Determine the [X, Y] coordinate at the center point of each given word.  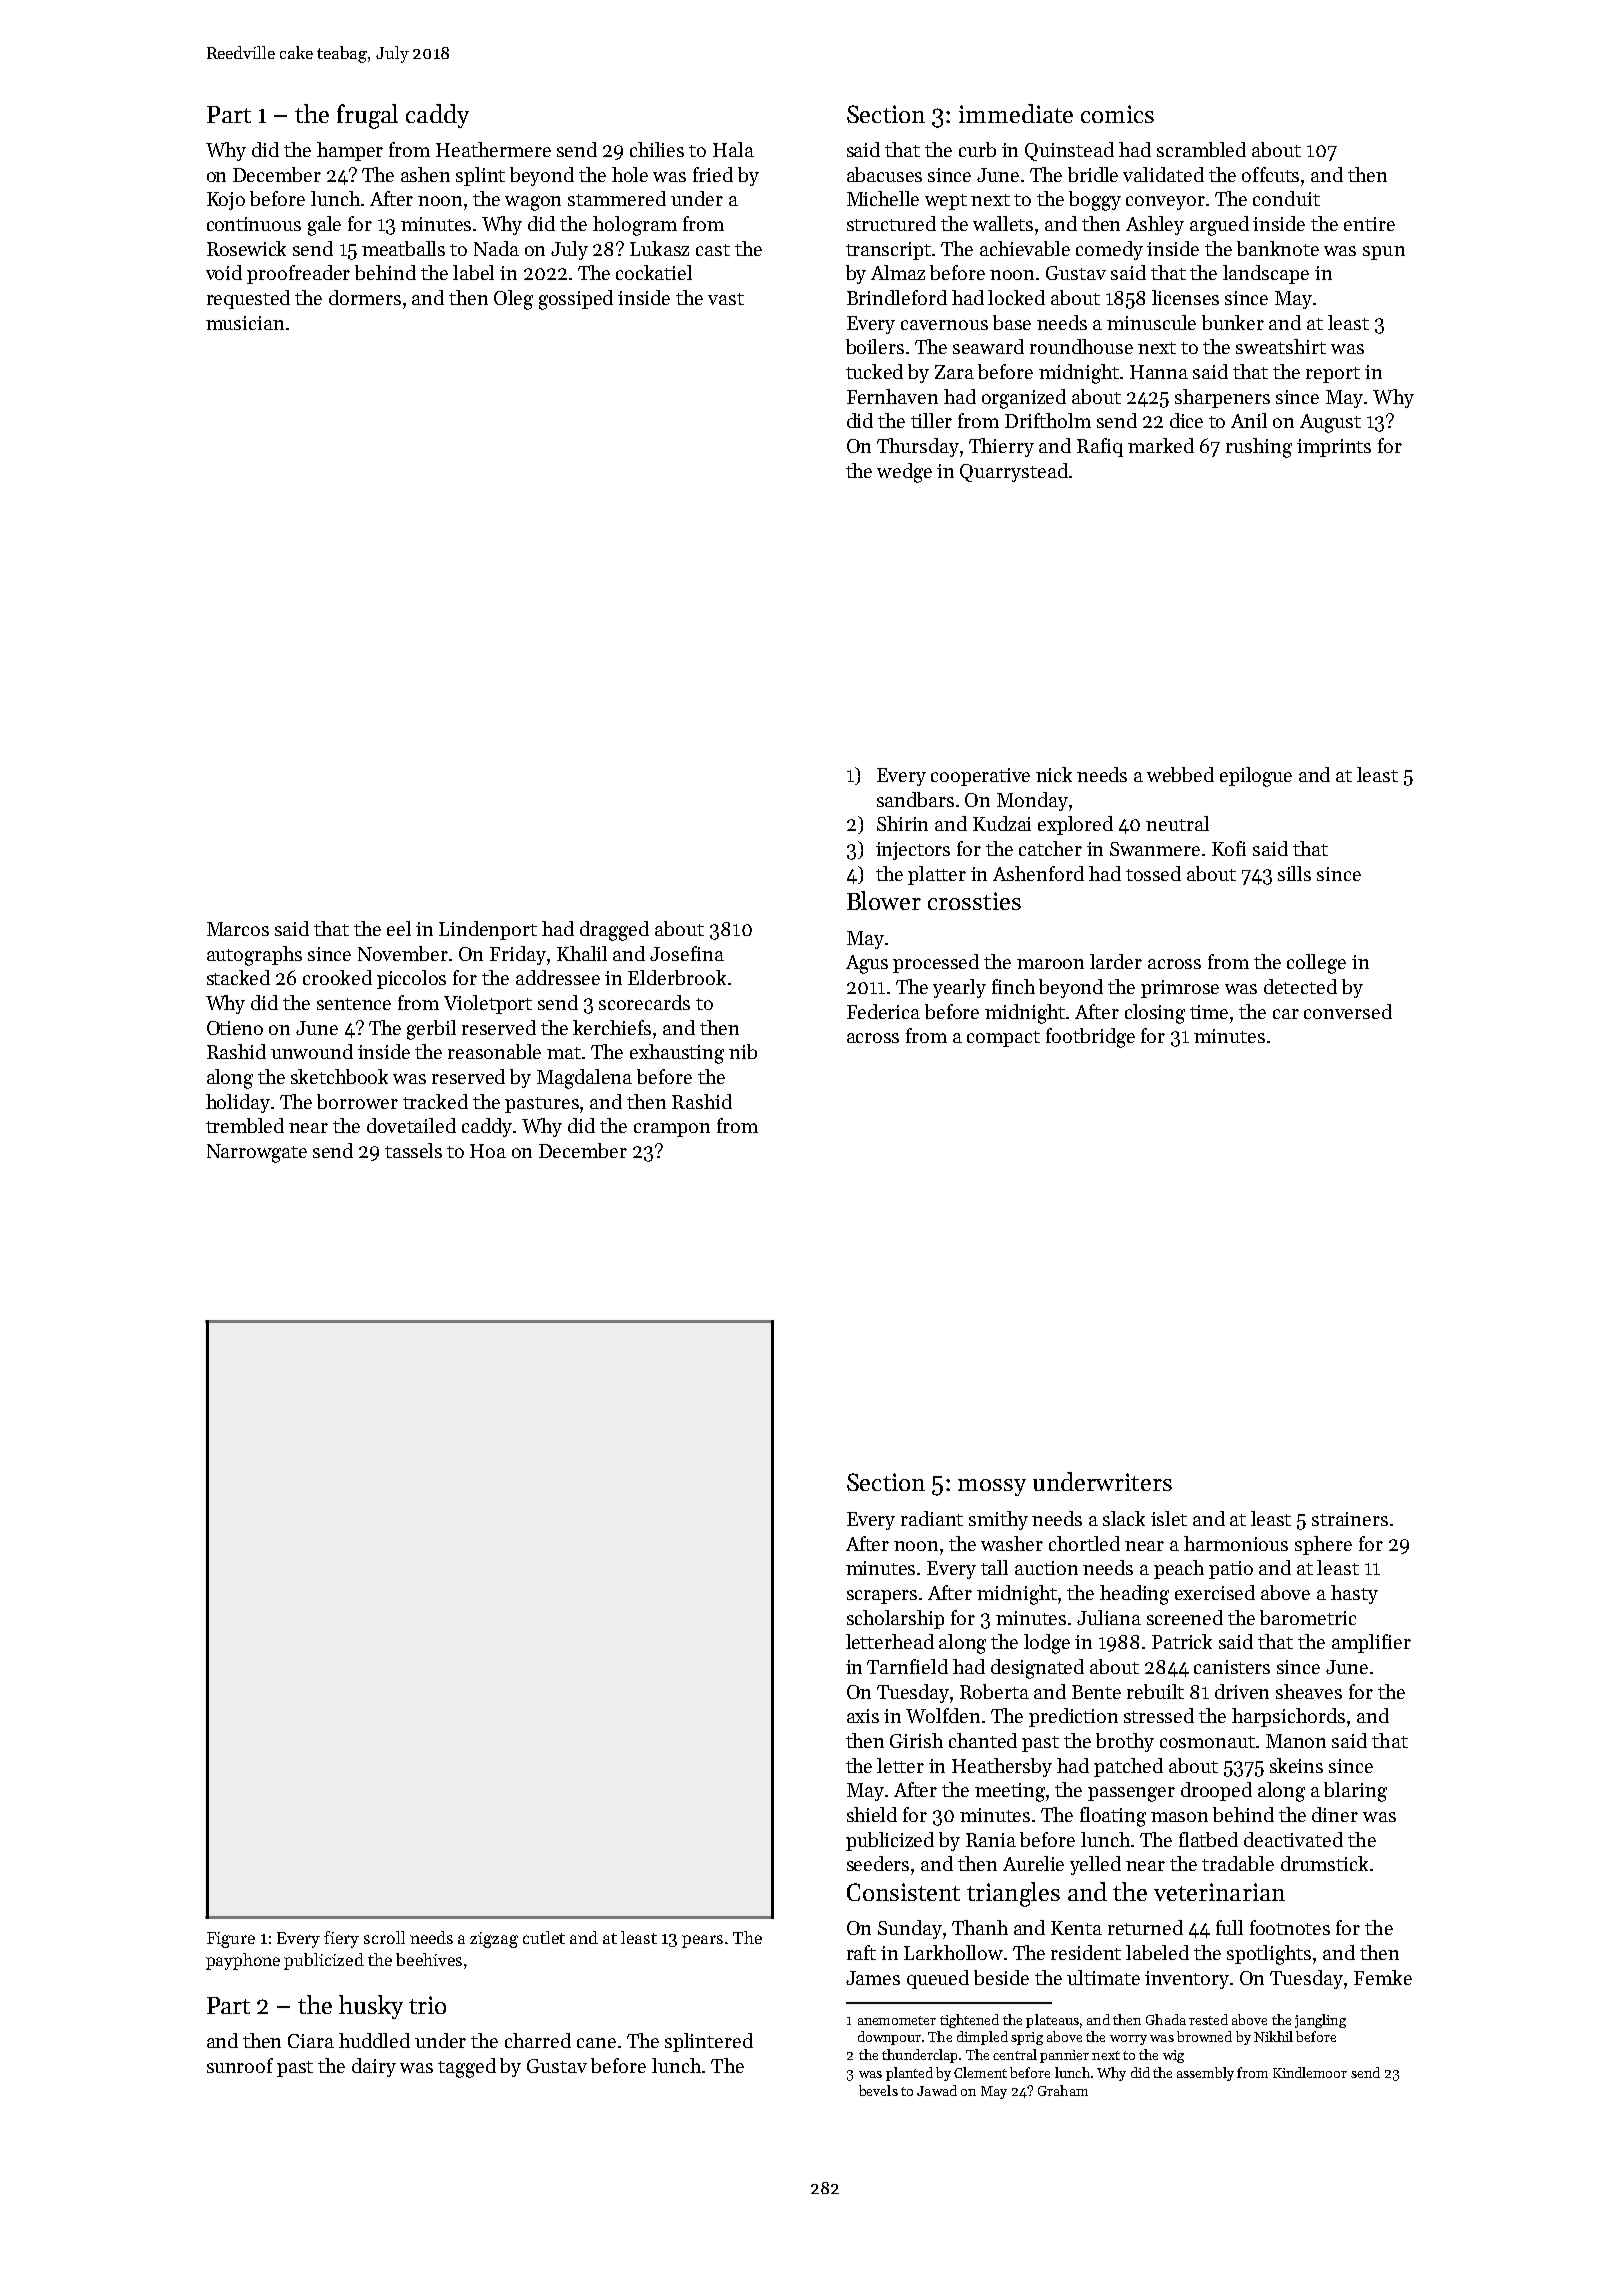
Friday [518, 955]
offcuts [1270, 174]
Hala [733, 149]
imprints [1334, 448]
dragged [614, 931]
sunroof [240, 2065]
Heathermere [493, 149]
